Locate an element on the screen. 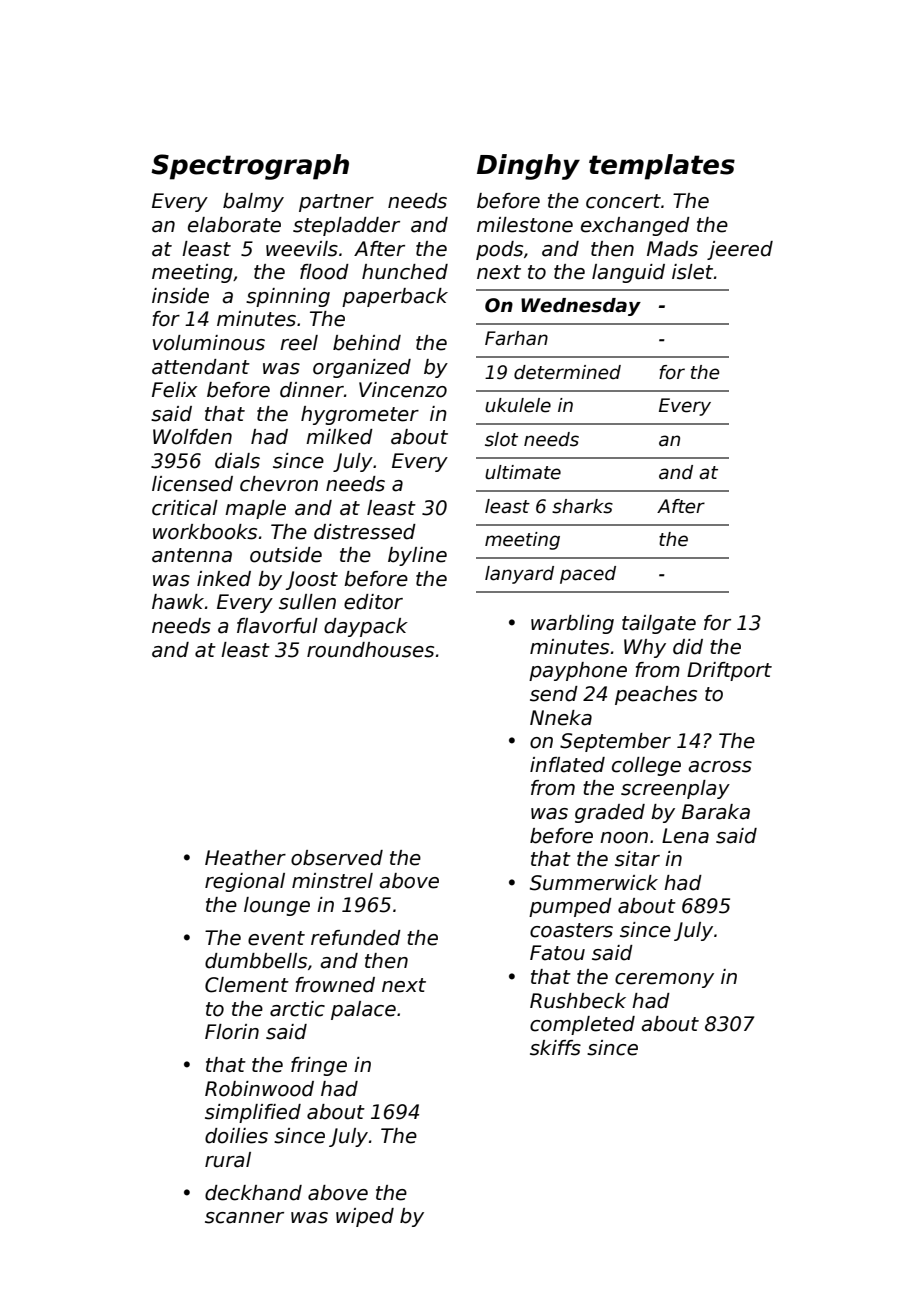  Spectrograph is located at coordinates (250, 167).
